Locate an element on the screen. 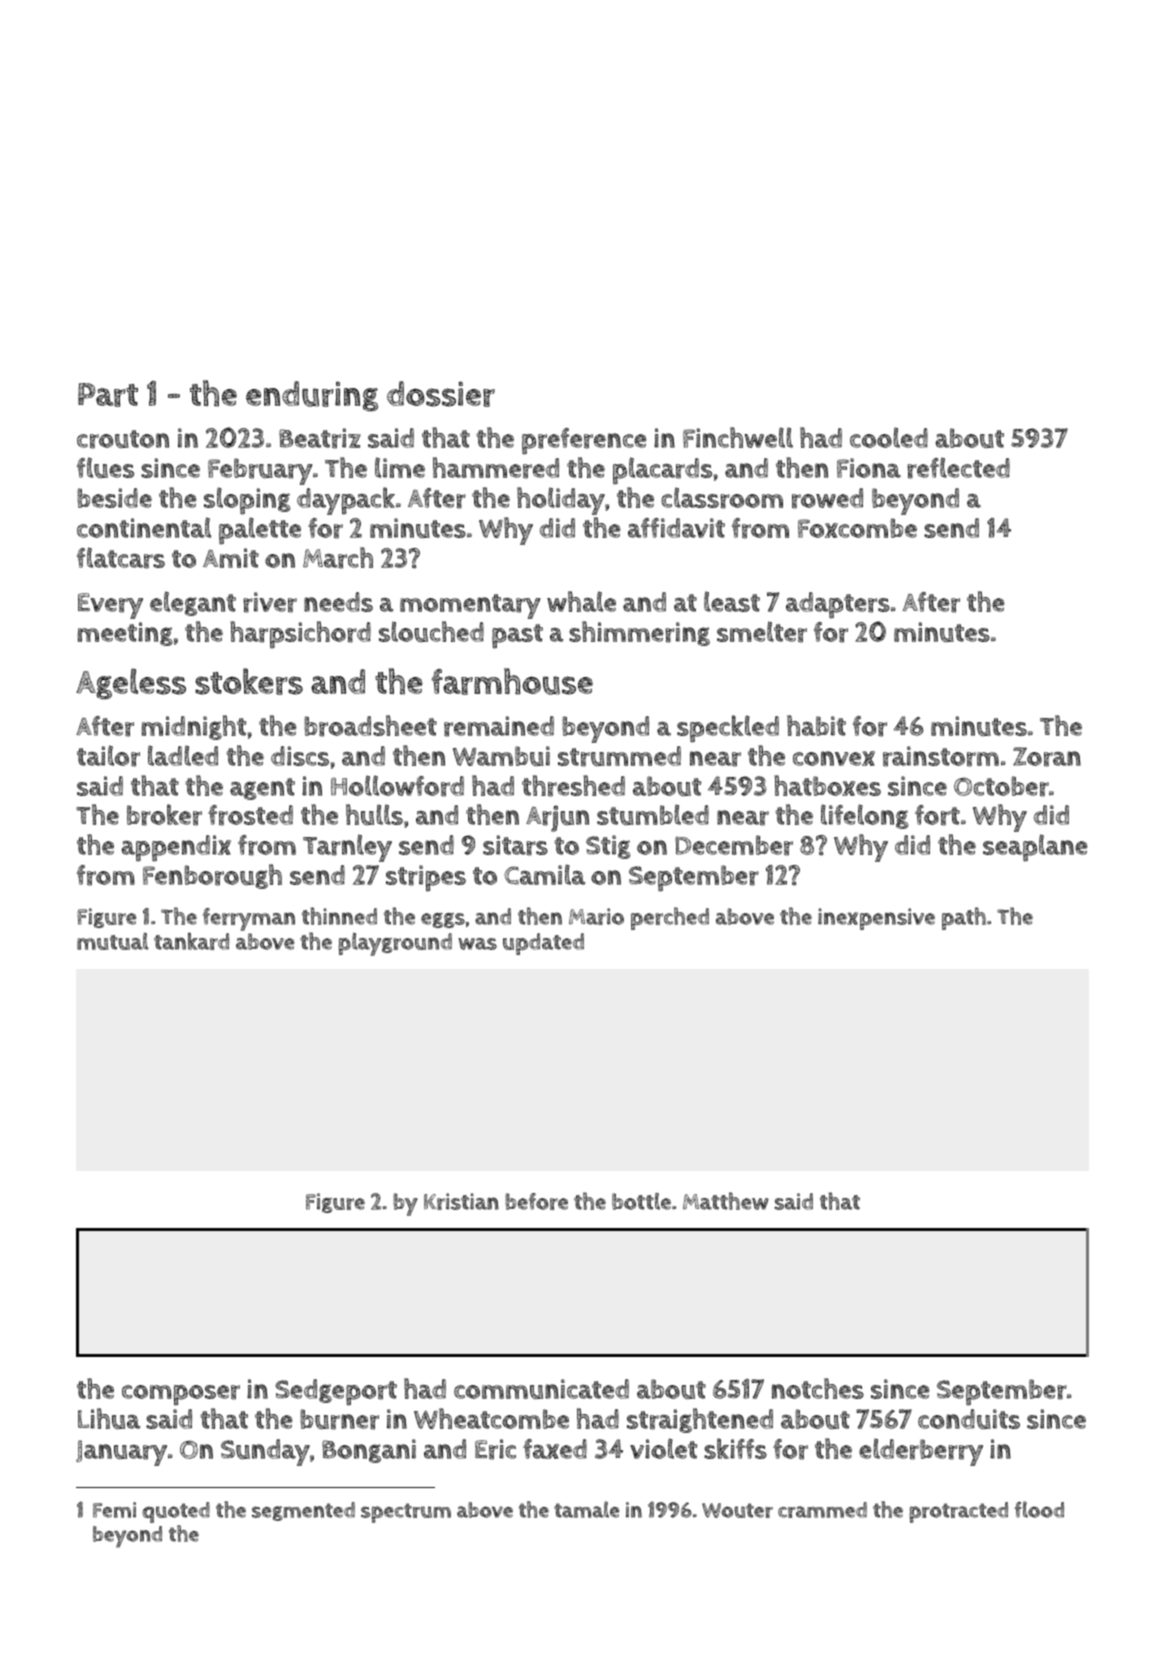 This screenshot has width=1165, height=1654. Wambui is located at coordinates (501, 756).
